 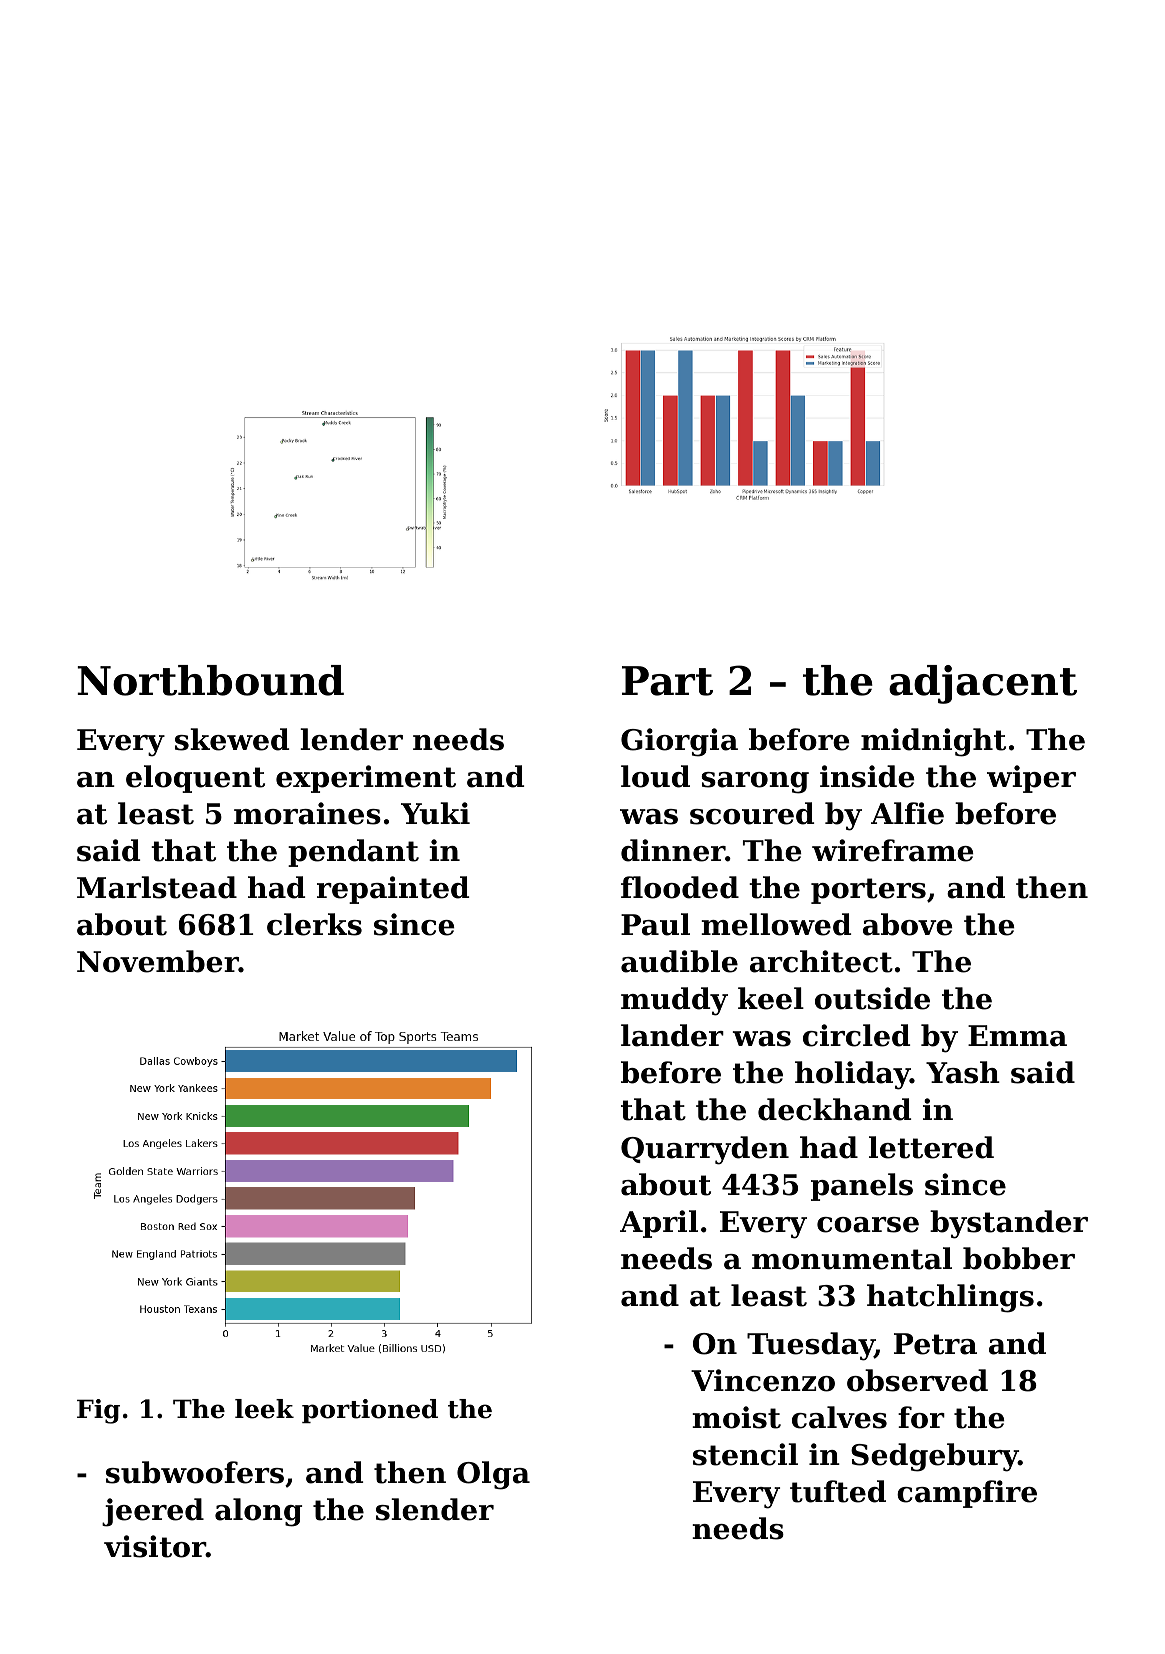 I want to click on Quarryden, so click(x=705, y=1150).
